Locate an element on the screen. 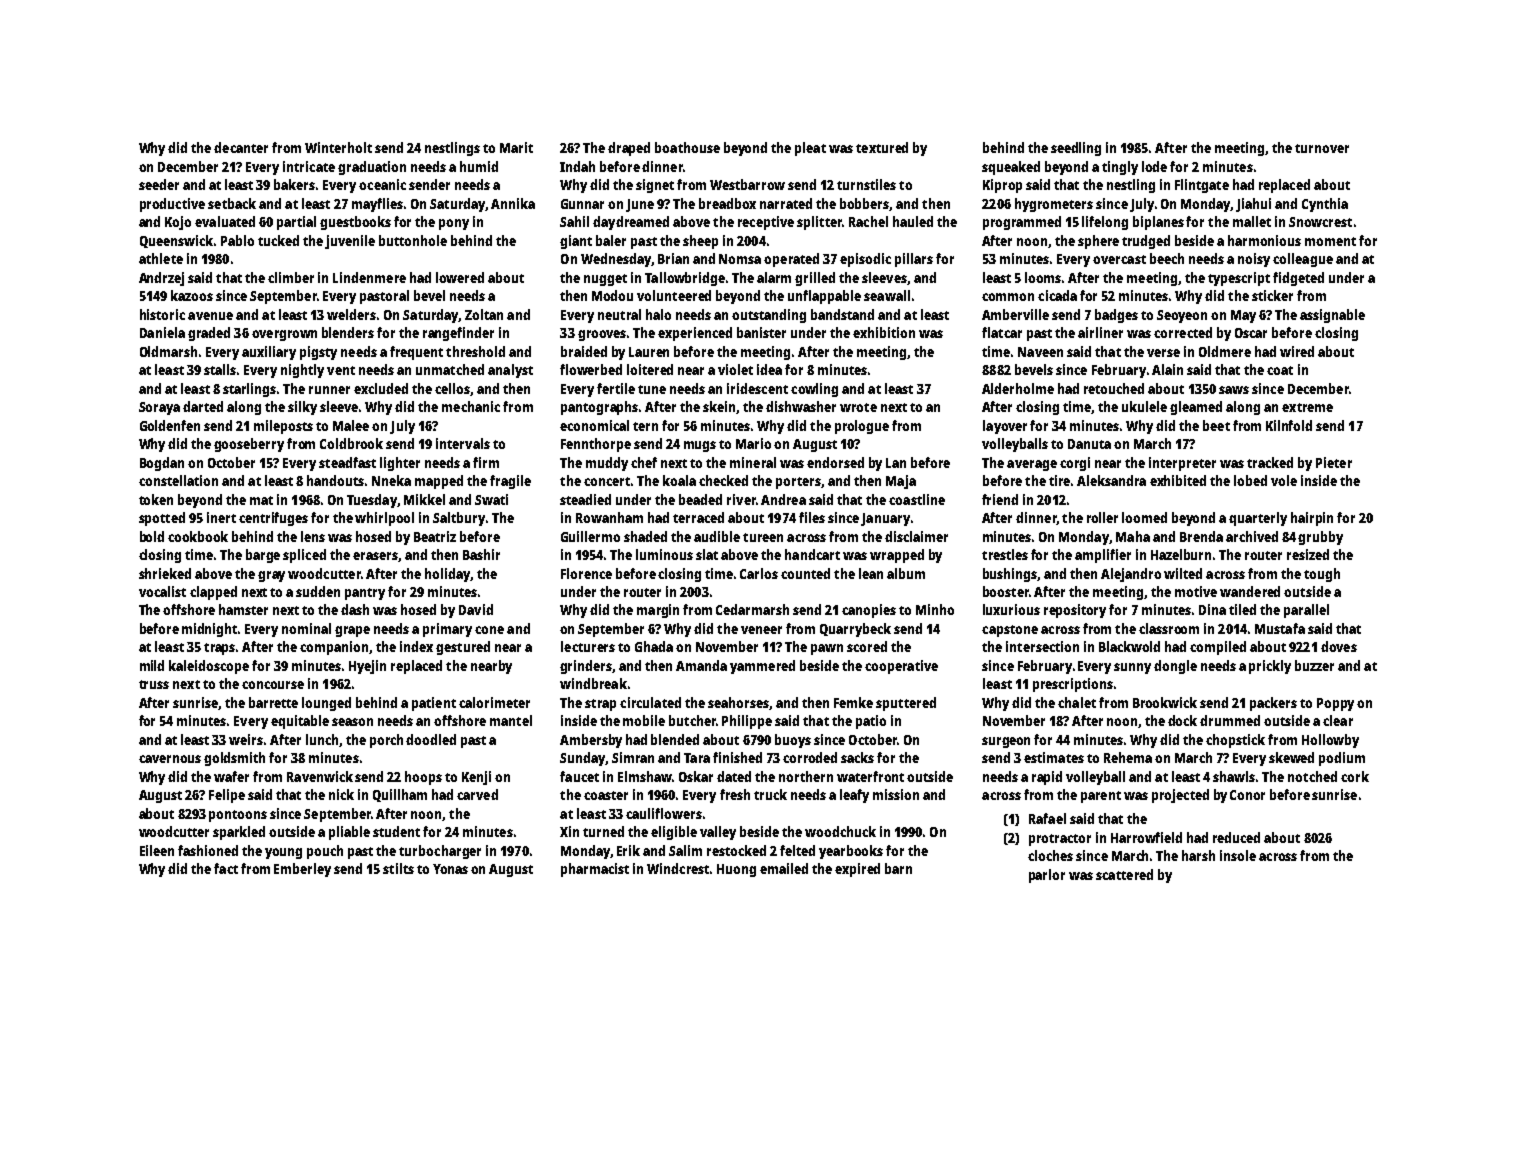 Image resolution: width=1518 pixels, height=1173 pixels. luminous is located at coordinates (664, 554).
